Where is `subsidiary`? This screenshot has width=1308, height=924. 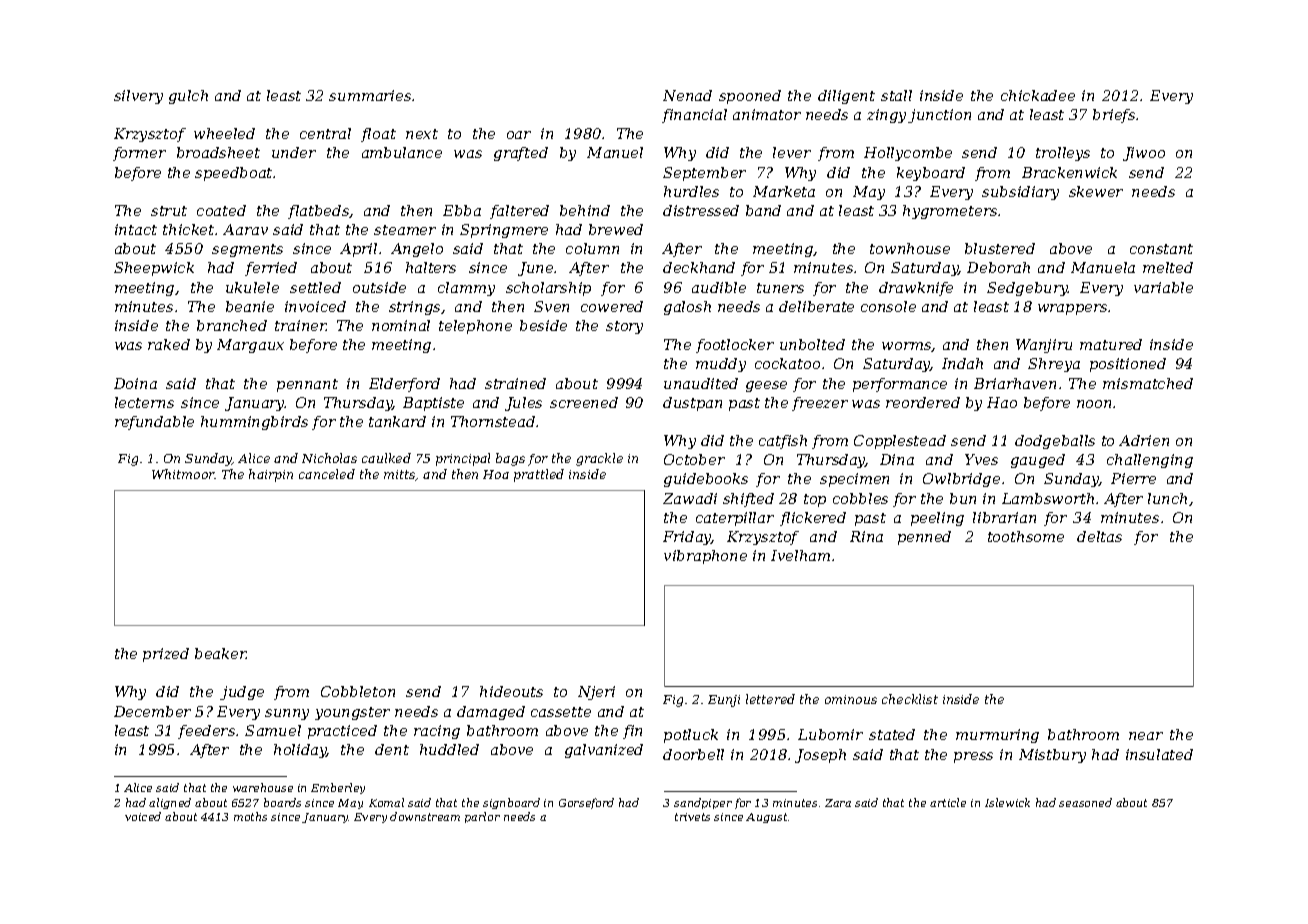
subsidiary is located at coordinates (1020, 193).
